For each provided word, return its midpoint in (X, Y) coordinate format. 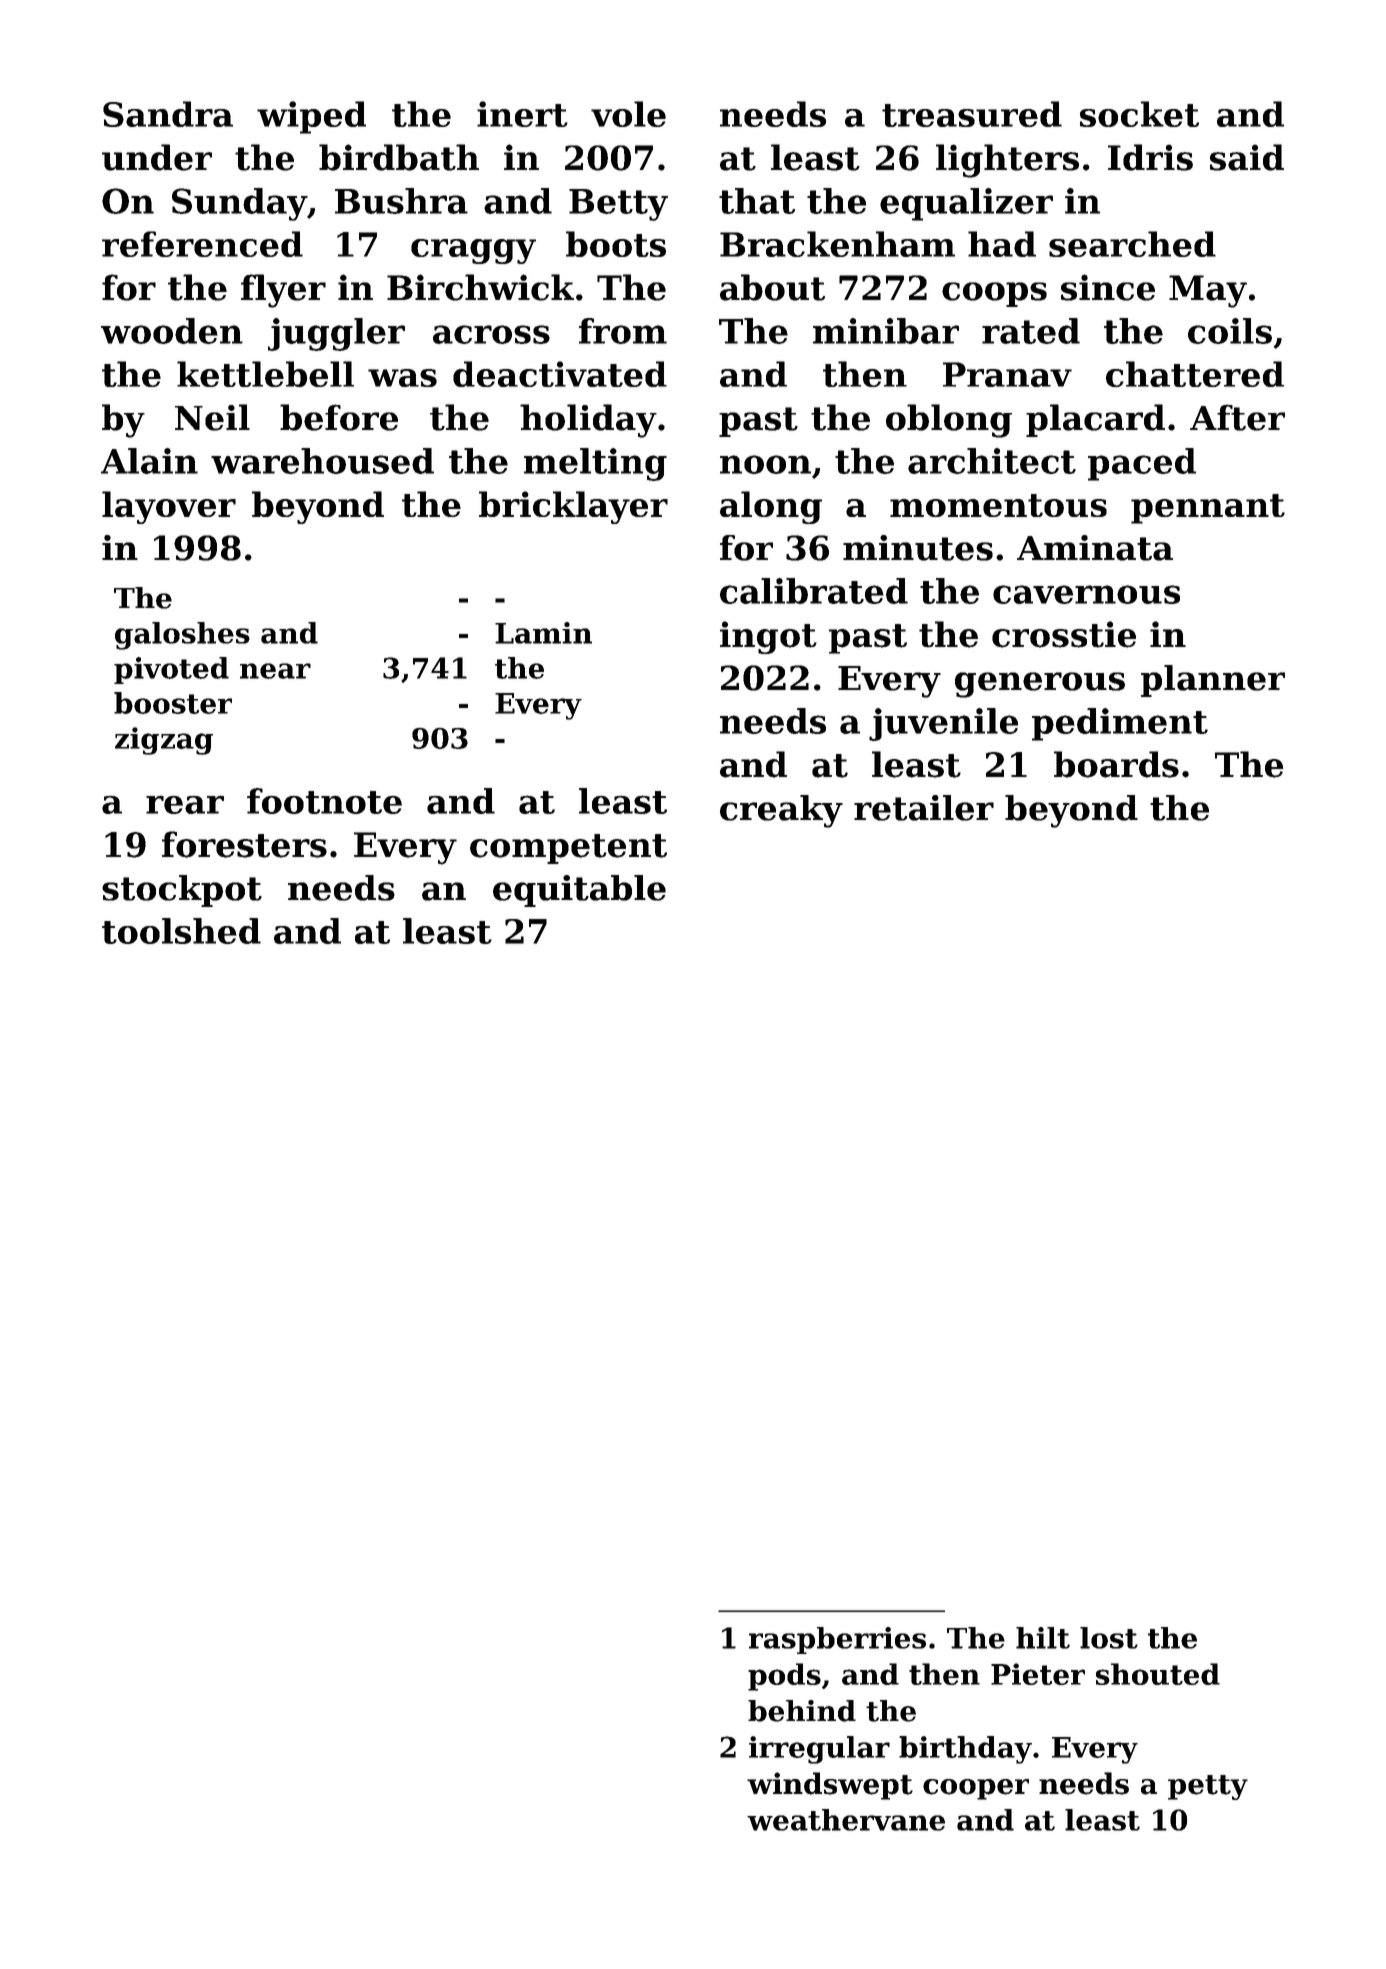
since (1108, 287)
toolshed (181, 931)
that (757, 201)
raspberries (837, 1640)
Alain (149, 461)
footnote (324, 801)
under (157, 157)
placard (1095, 420)
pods (784, 1677)
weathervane (846, 1820)
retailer (924, 808)
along (771, 507)
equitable (579, 891)
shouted (1158, 1674)
